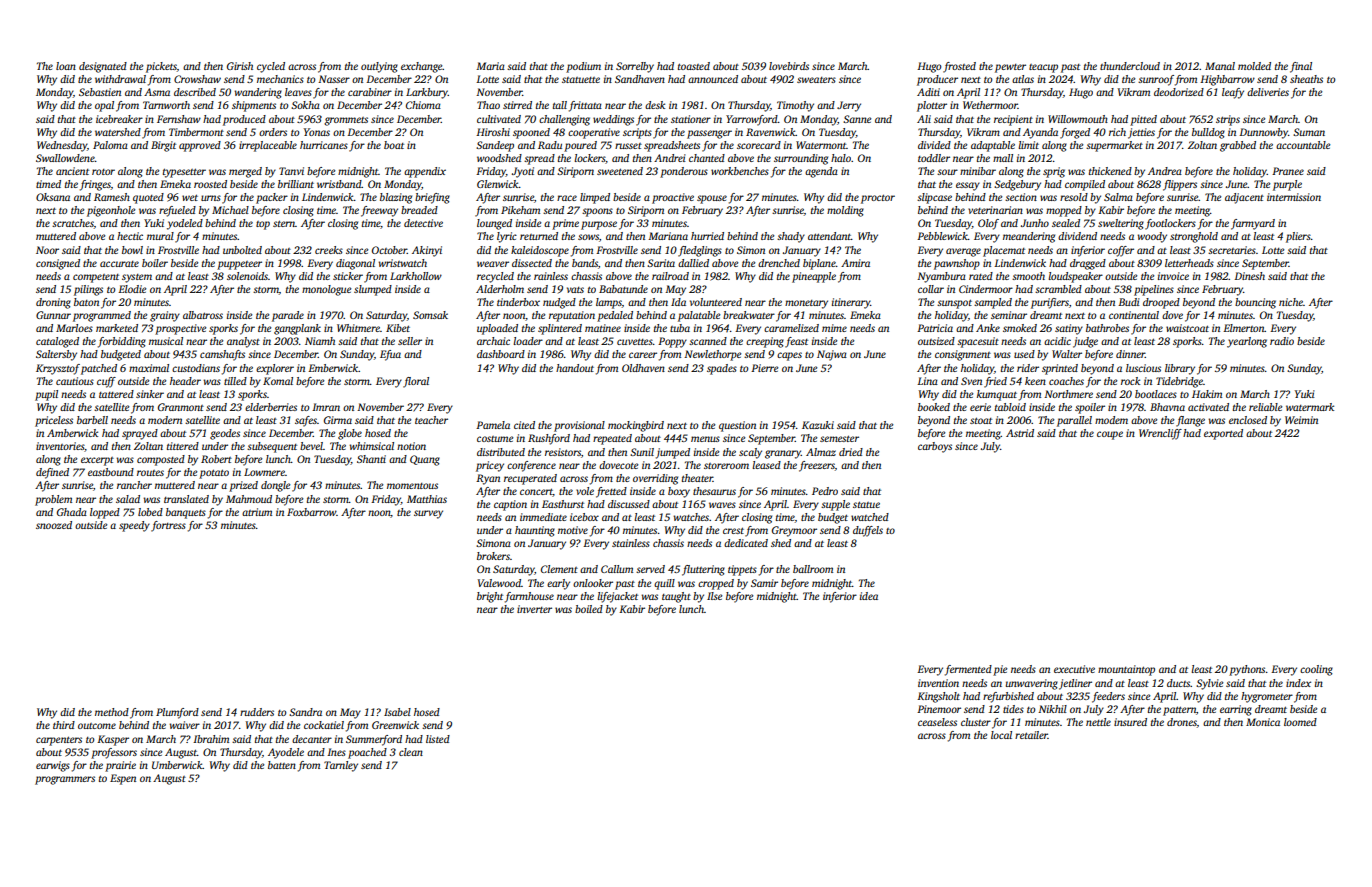  I want to click on slumped, so click(373, 290).
